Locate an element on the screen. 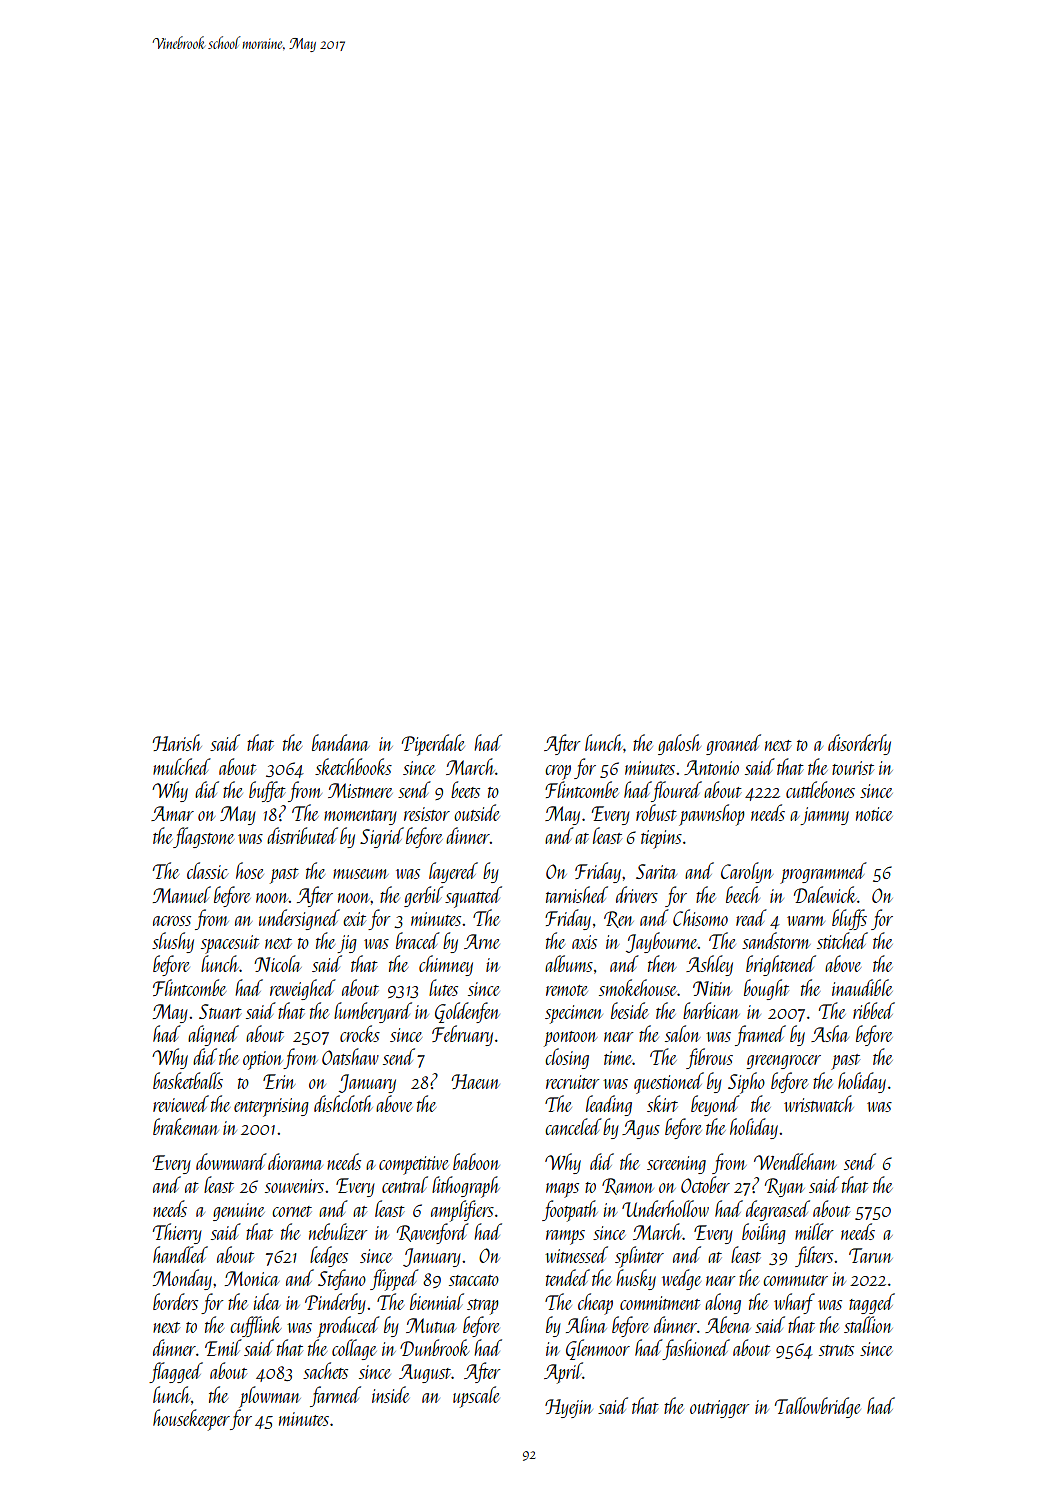 This screenshot has width=1045, height=1485. bandana is located at coordinates (341, 742).
